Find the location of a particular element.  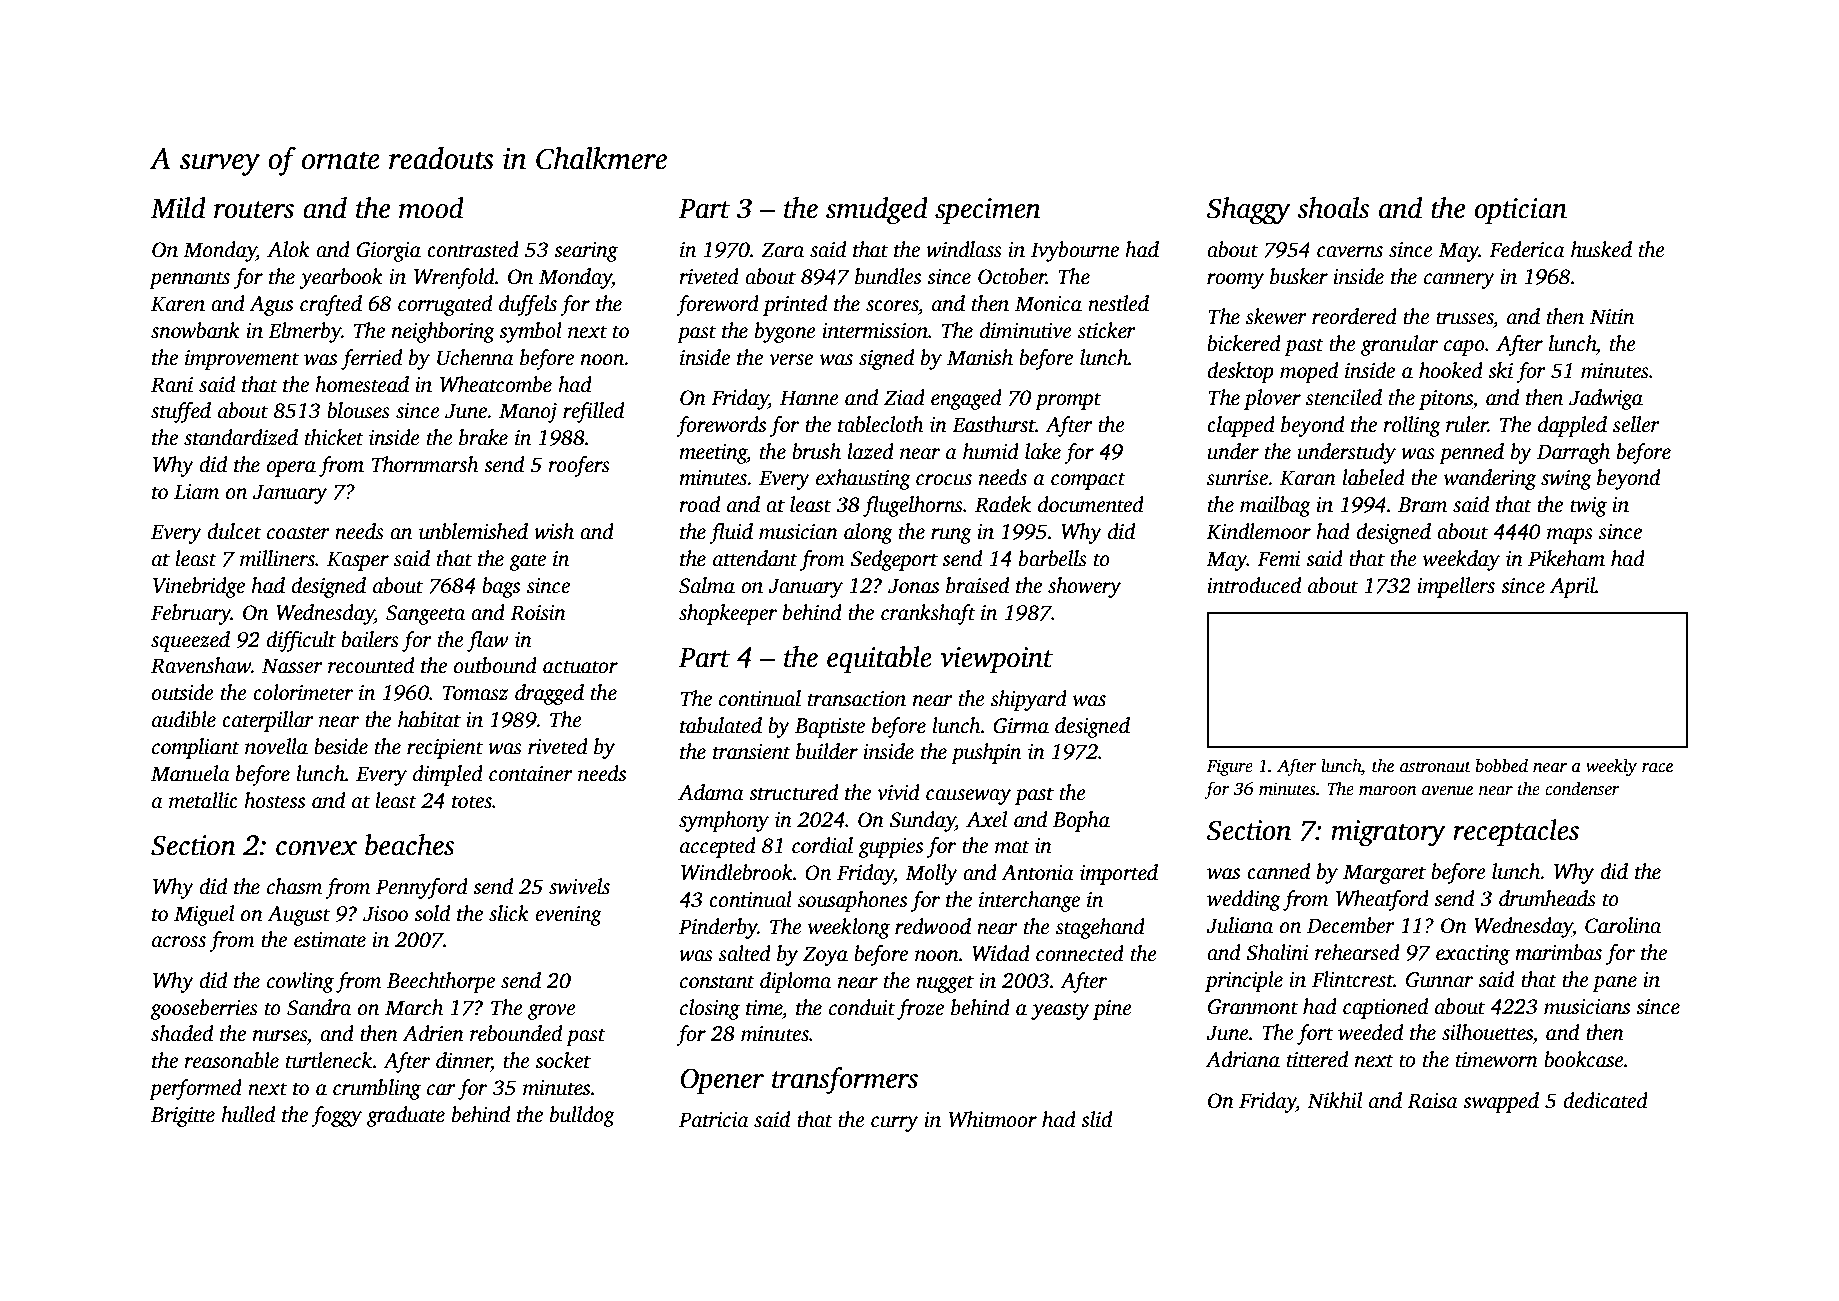

squeezed is located at coordinates (190, 641).
